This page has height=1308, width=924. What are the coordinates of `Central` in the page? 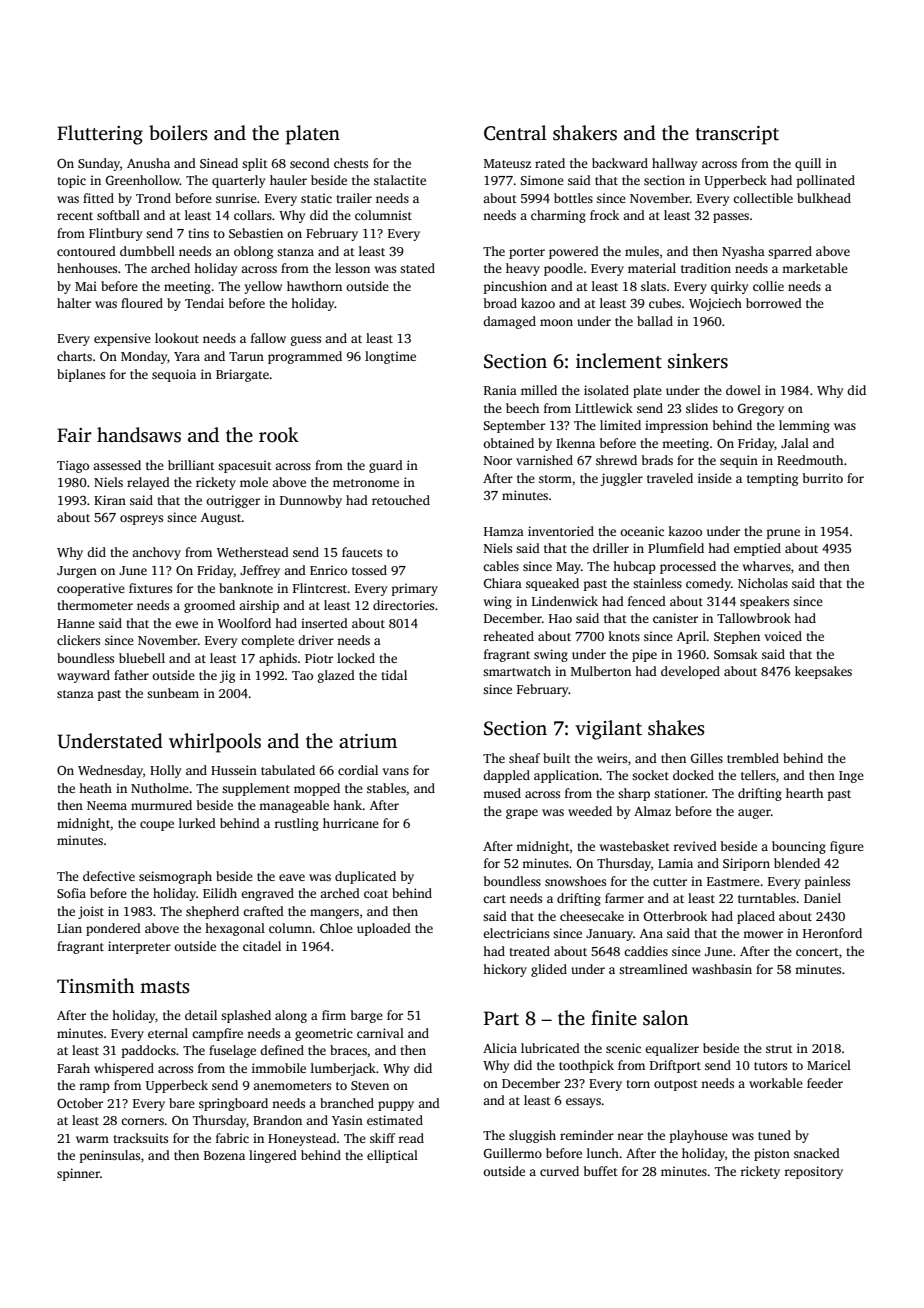 It's located at (515, 133).
